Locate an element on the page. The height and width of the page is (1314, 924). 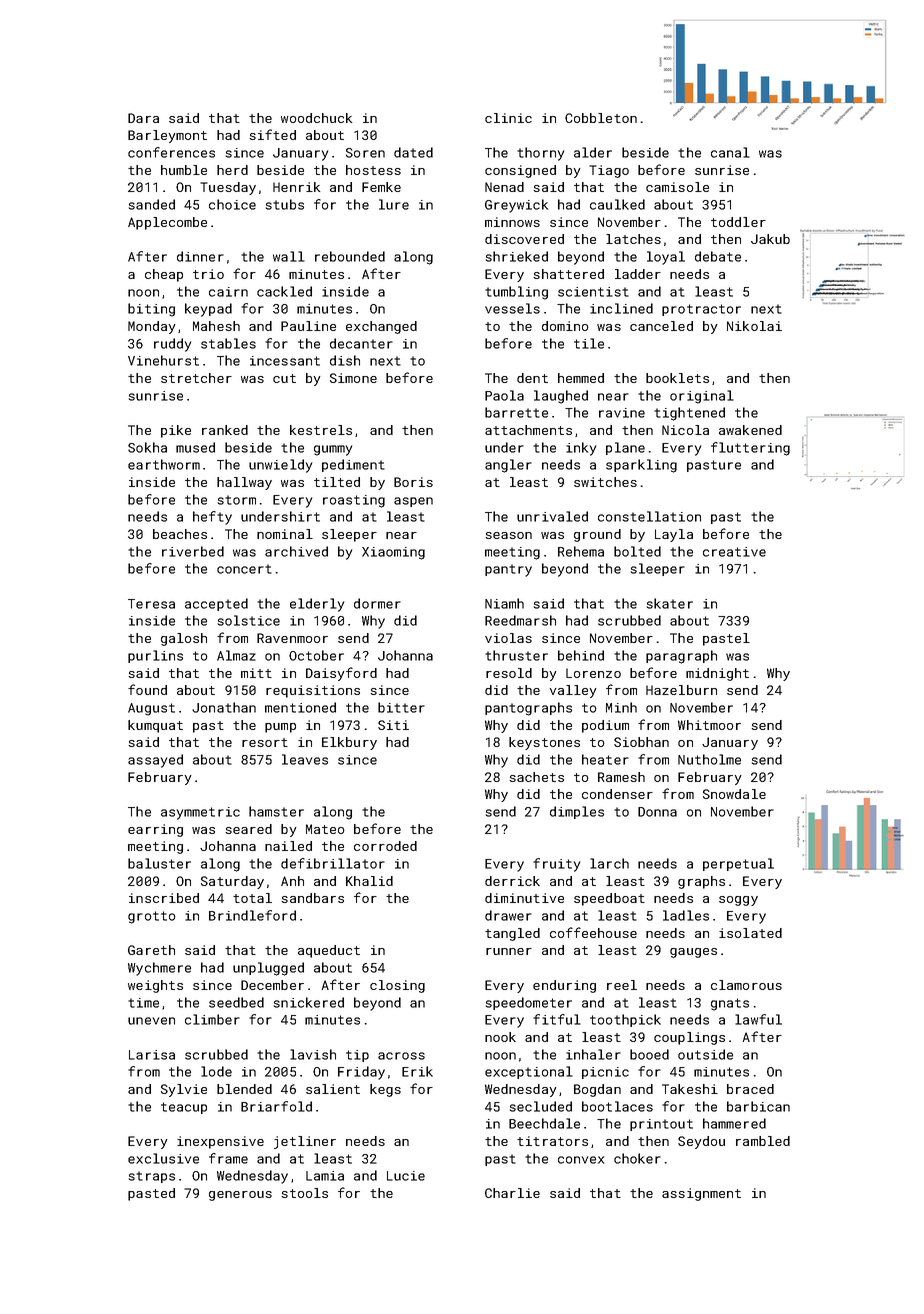
creative is located at coordinates (734, 552).
